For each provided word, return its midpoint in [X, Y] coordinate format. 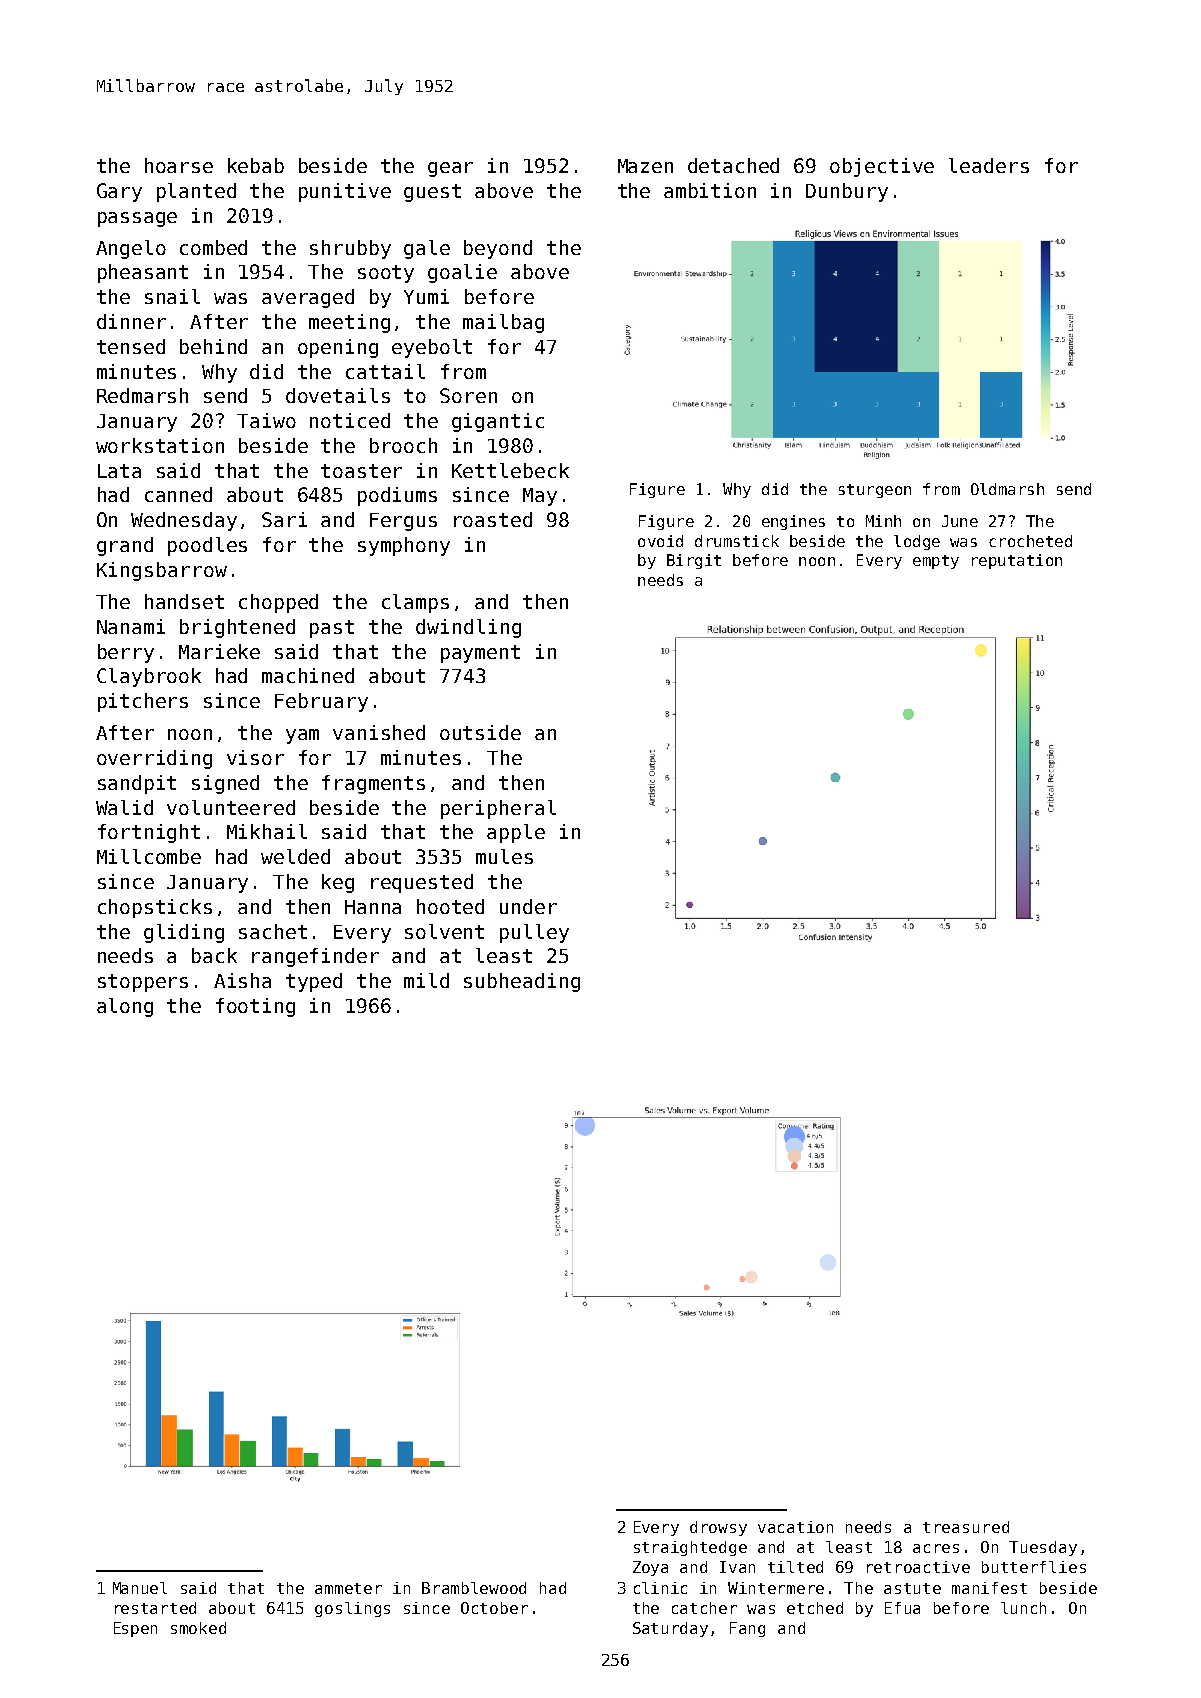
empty [936, 562]
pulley [534, 933]
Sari [284, 519]
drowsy [718, 1528]
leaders [989, 165]
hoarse [179, 165]
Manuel [140, 1588]
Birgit [694, 561]
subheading [522, 982]
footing [255, 1007]
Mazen [645, 166]
